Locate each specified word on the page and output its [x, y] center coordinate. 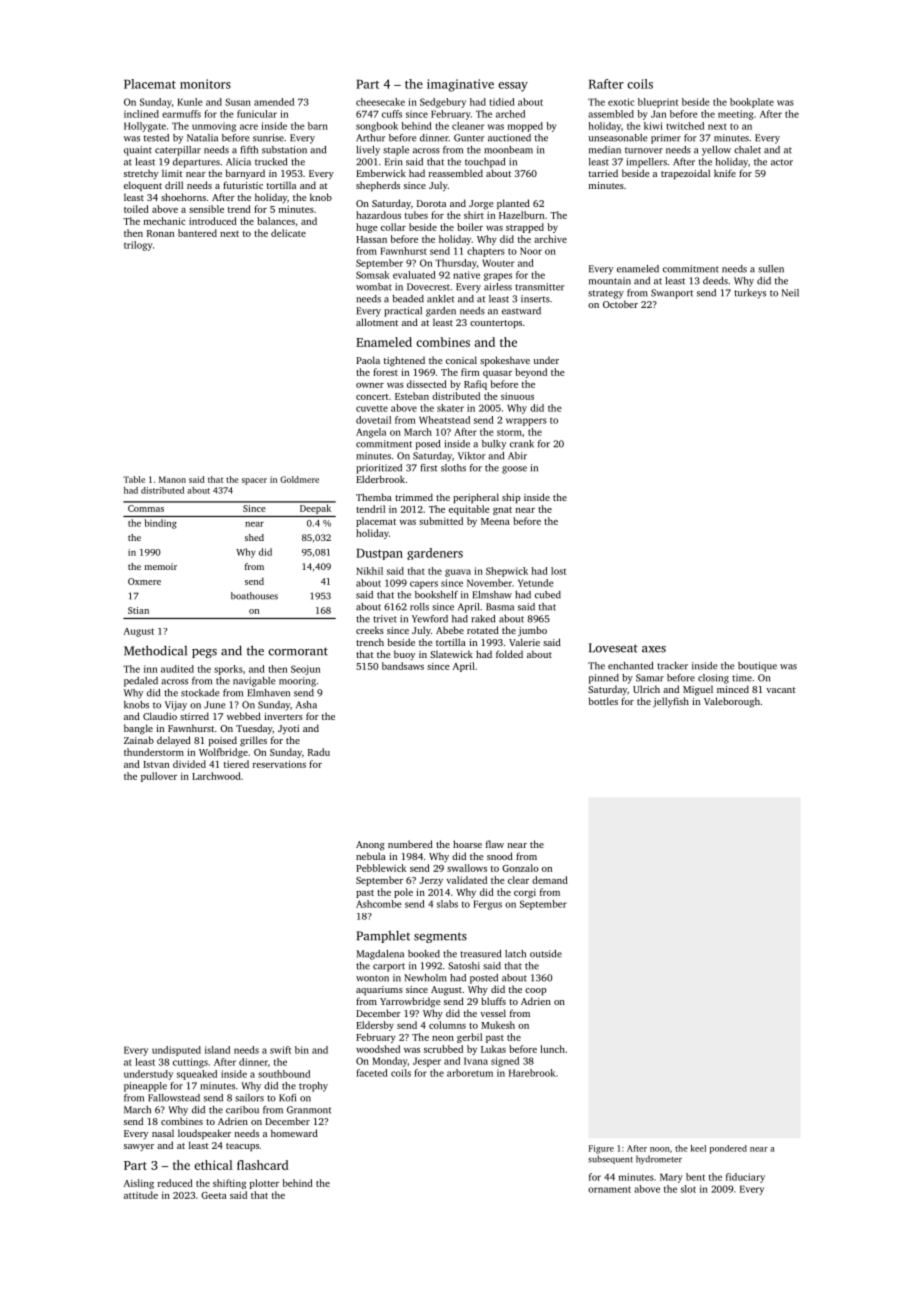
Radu [319, 752]
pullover [159, 777]
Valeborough [732, 702]
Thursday [456, 264]
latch [515, 954]
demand [550, 880]
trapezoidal [685, 174]
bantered [197, 233]
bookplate [752, 103]
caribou [242, 1110]
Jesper [427, 1062]
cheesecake [380, 102]
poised [223, 741]
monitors [205, 84]
